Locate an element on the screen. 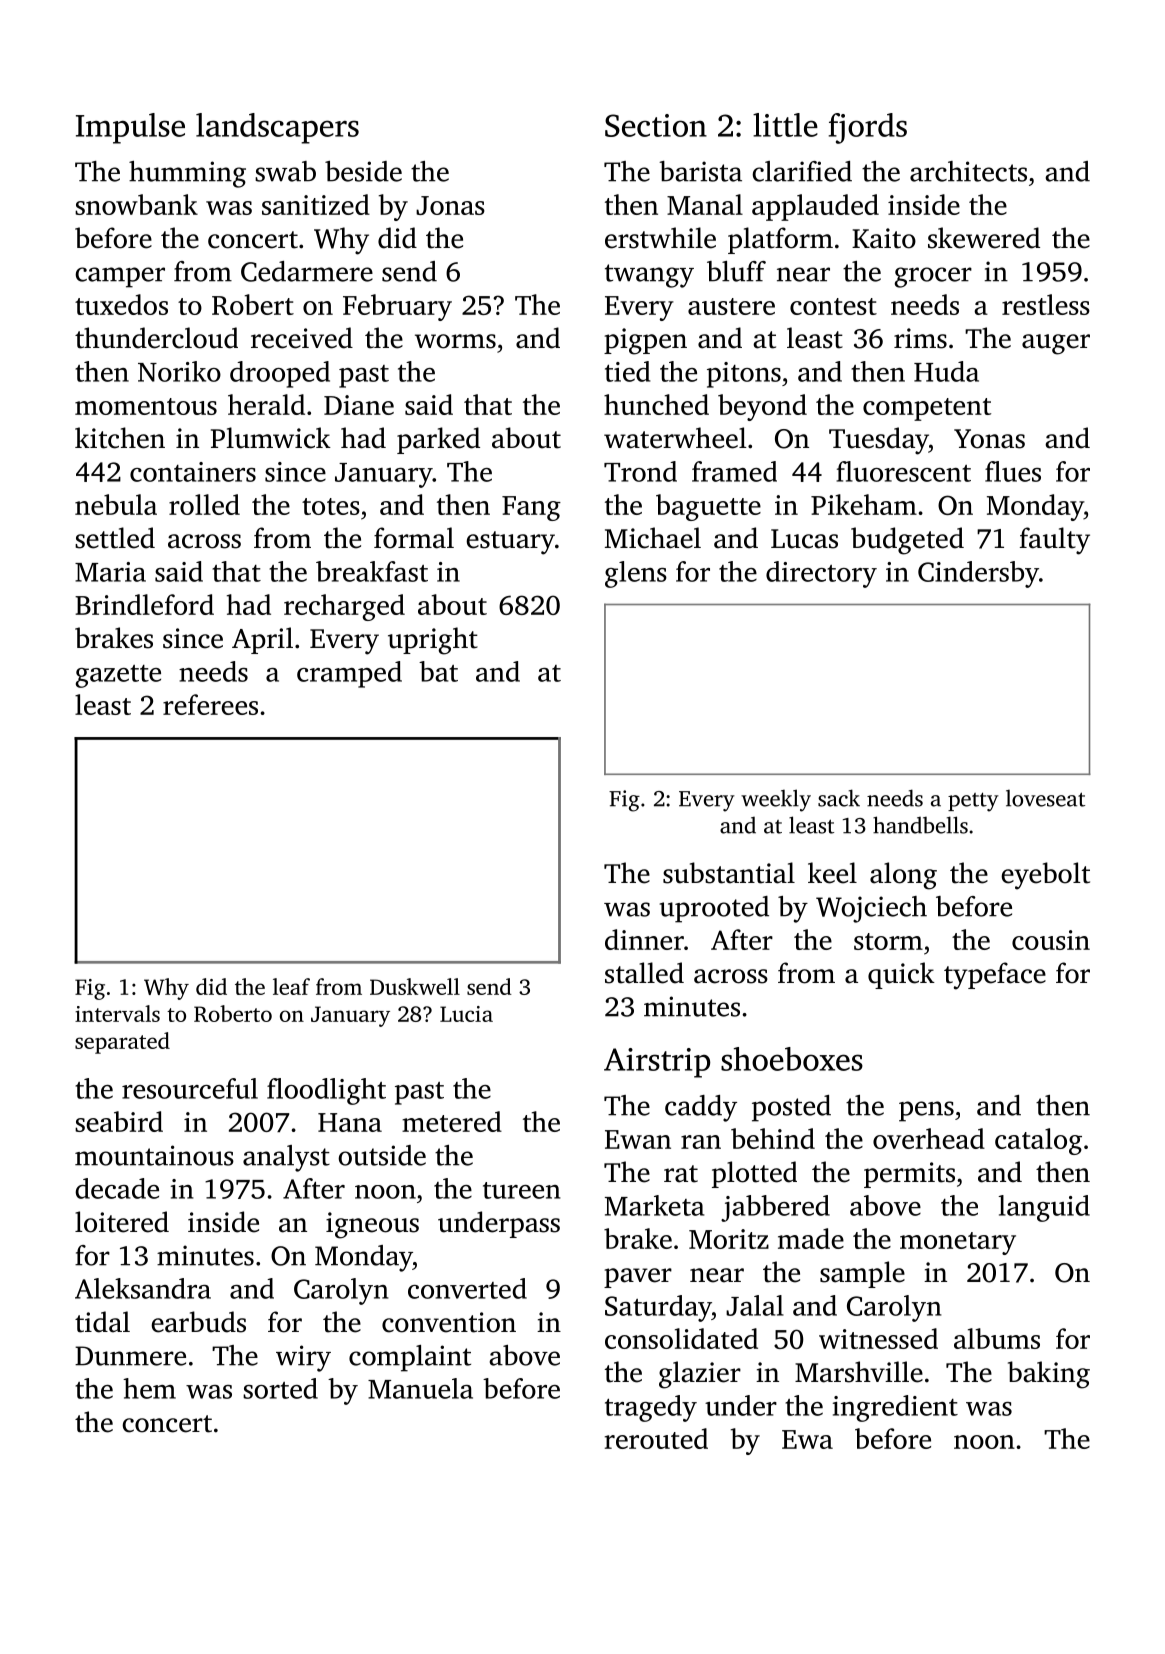 The image size is (1165, 1654). hunched is located at coordinates (656, 404).
